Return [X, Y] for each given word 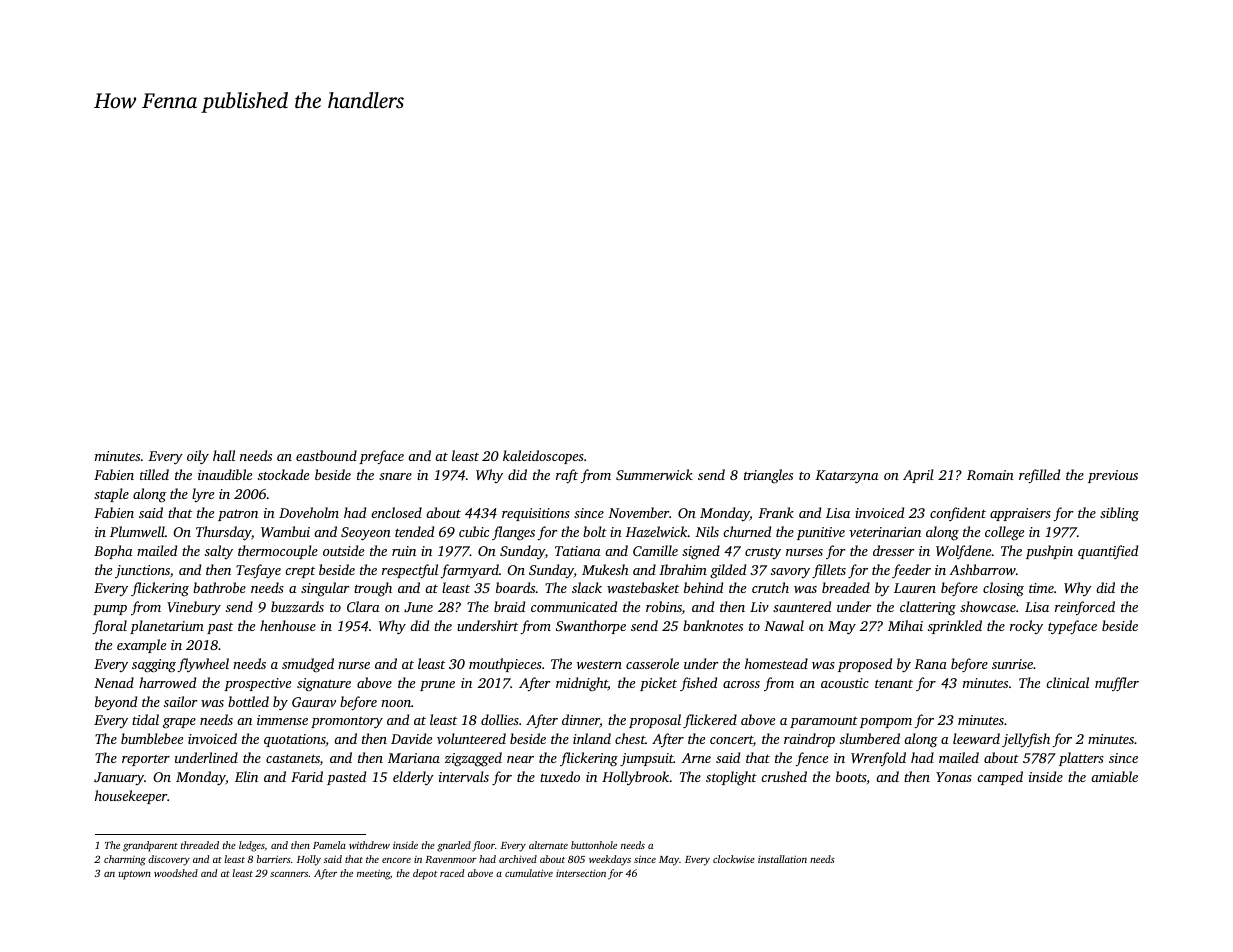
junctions [142, 571]
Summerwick [654, 474]
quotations [295, 740]
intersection [581, 873]
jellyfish [1026, 740]
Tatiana [578, 551]
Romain [990, 475]
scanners [289, 874]
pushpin [1049, 552]
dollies [500, 719]
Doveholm [309, 512]
